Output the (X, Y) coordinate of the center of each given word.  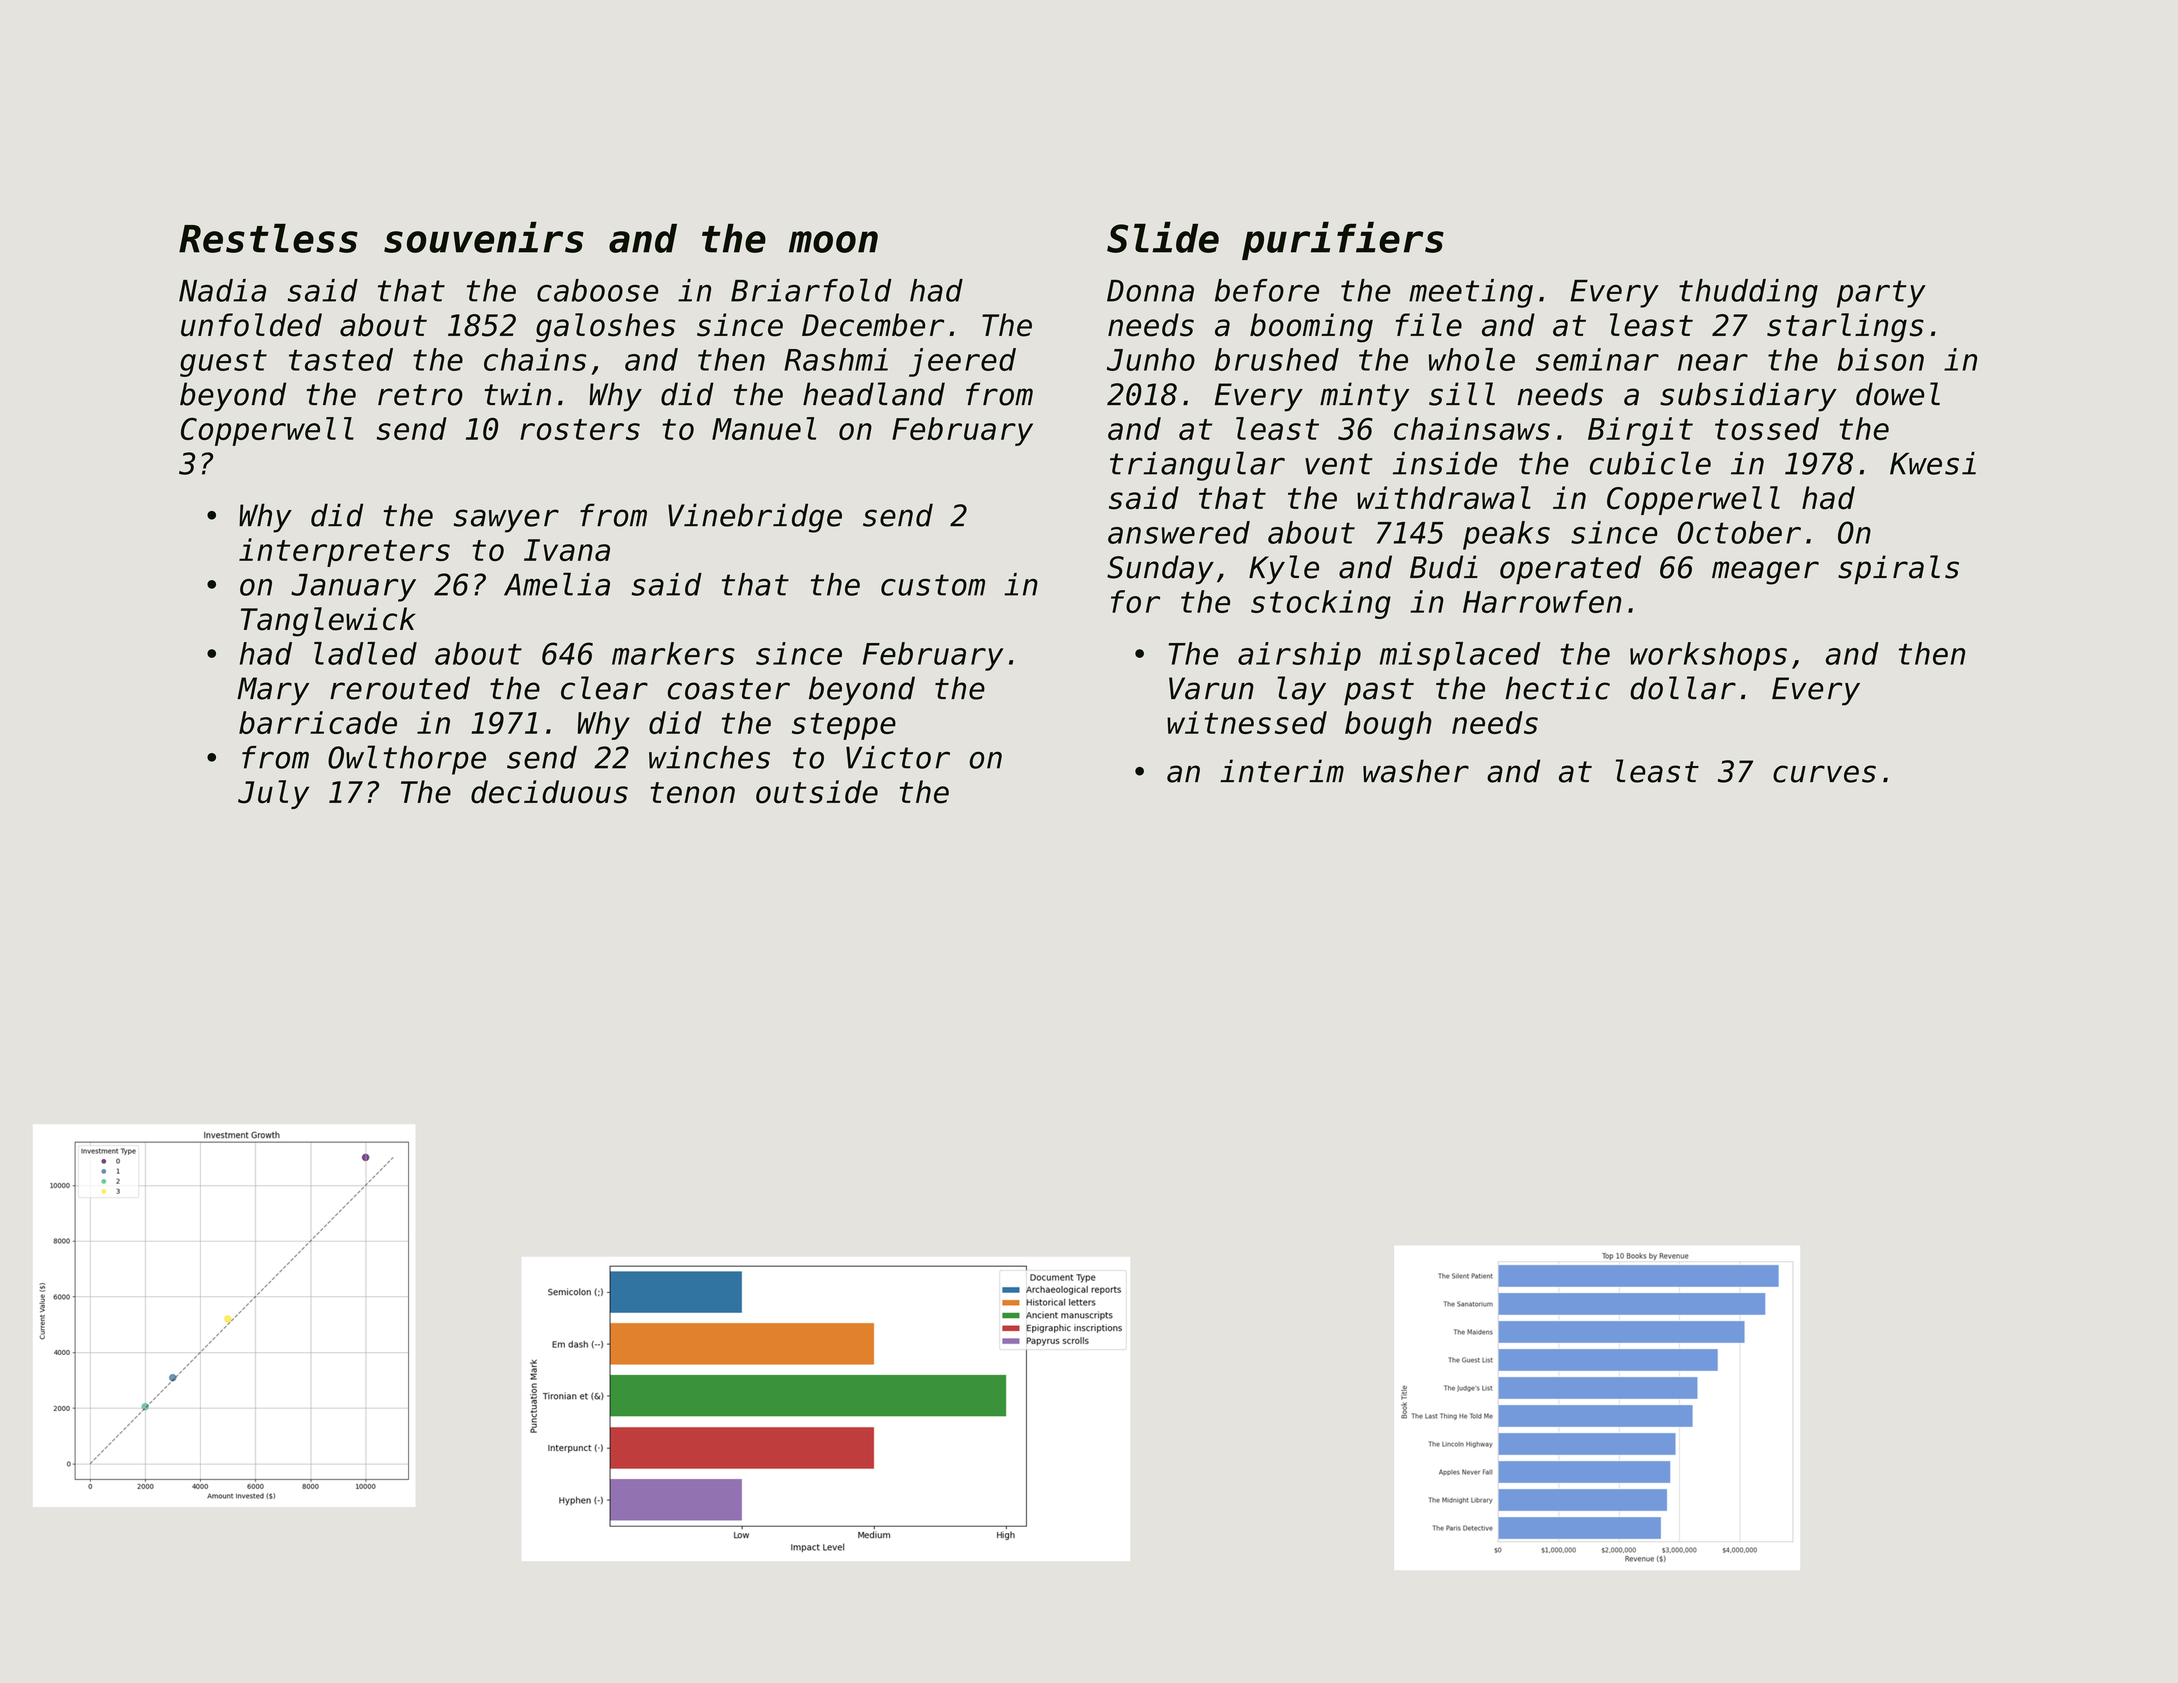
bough (1388, 725)
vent (1339, 464)
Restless (268, 238)
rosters (580, 429)
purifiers (1343, 240)
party (1881, 294)
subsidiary (1748, 397)
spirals (1898, 569)
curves (1824, 774)
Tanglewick (328, 622)
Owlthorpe (407, 760)
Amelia (557, 584)
